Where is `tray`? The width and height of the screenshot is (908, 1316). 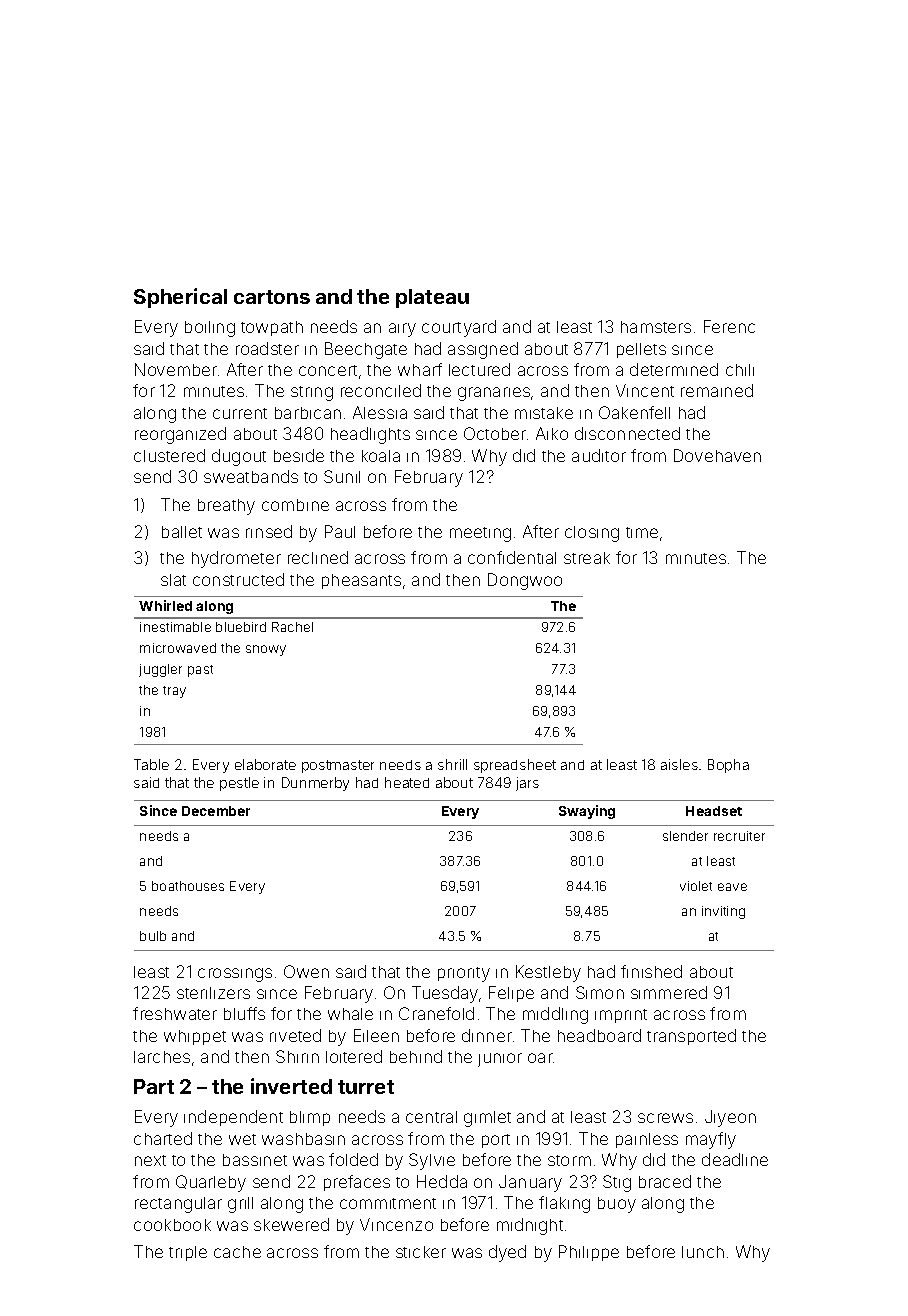
tray is located at coordinates (174, 692).
